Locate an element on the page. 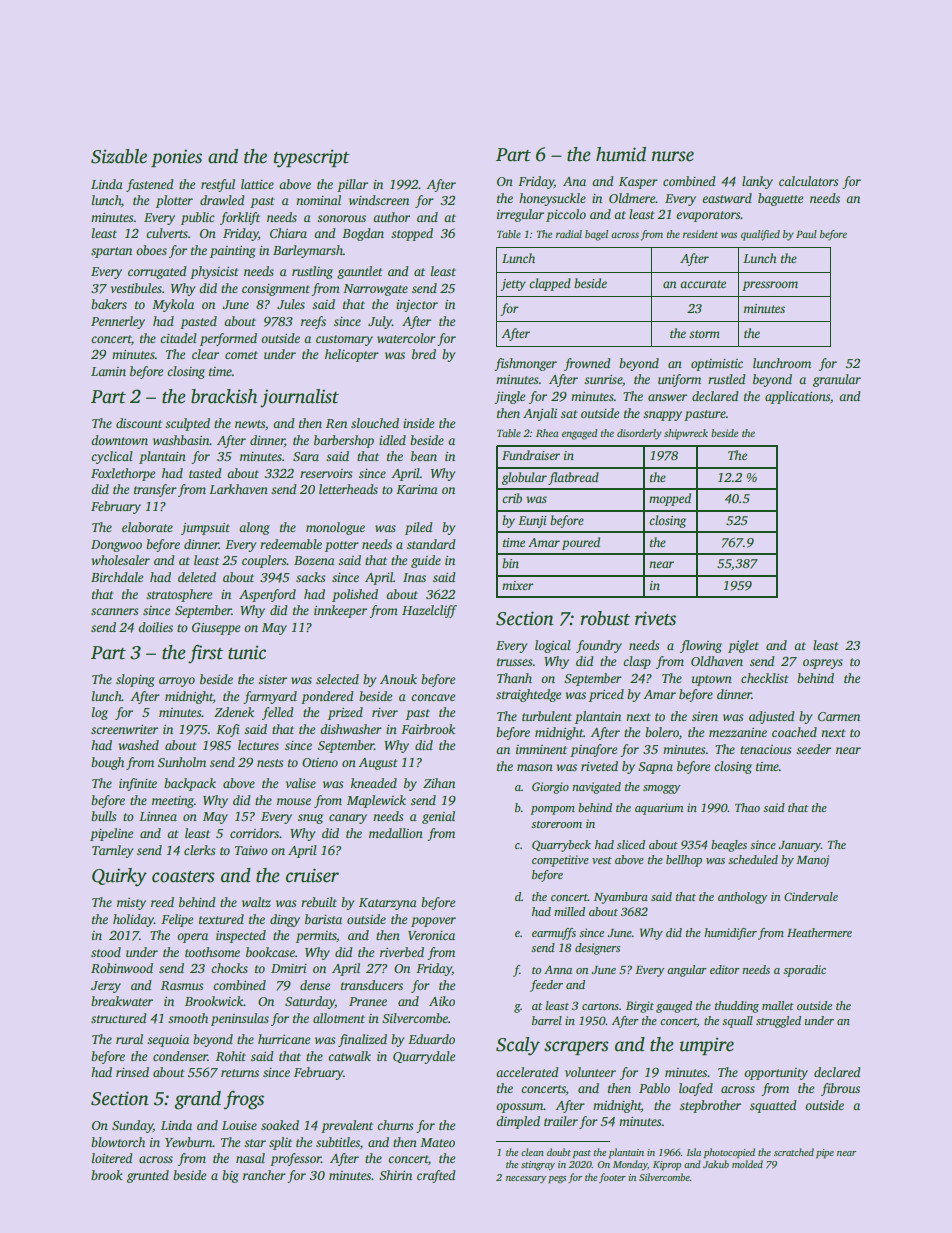 This image has width=952, height=1233. mopped is located at coordinates (670, 499).
